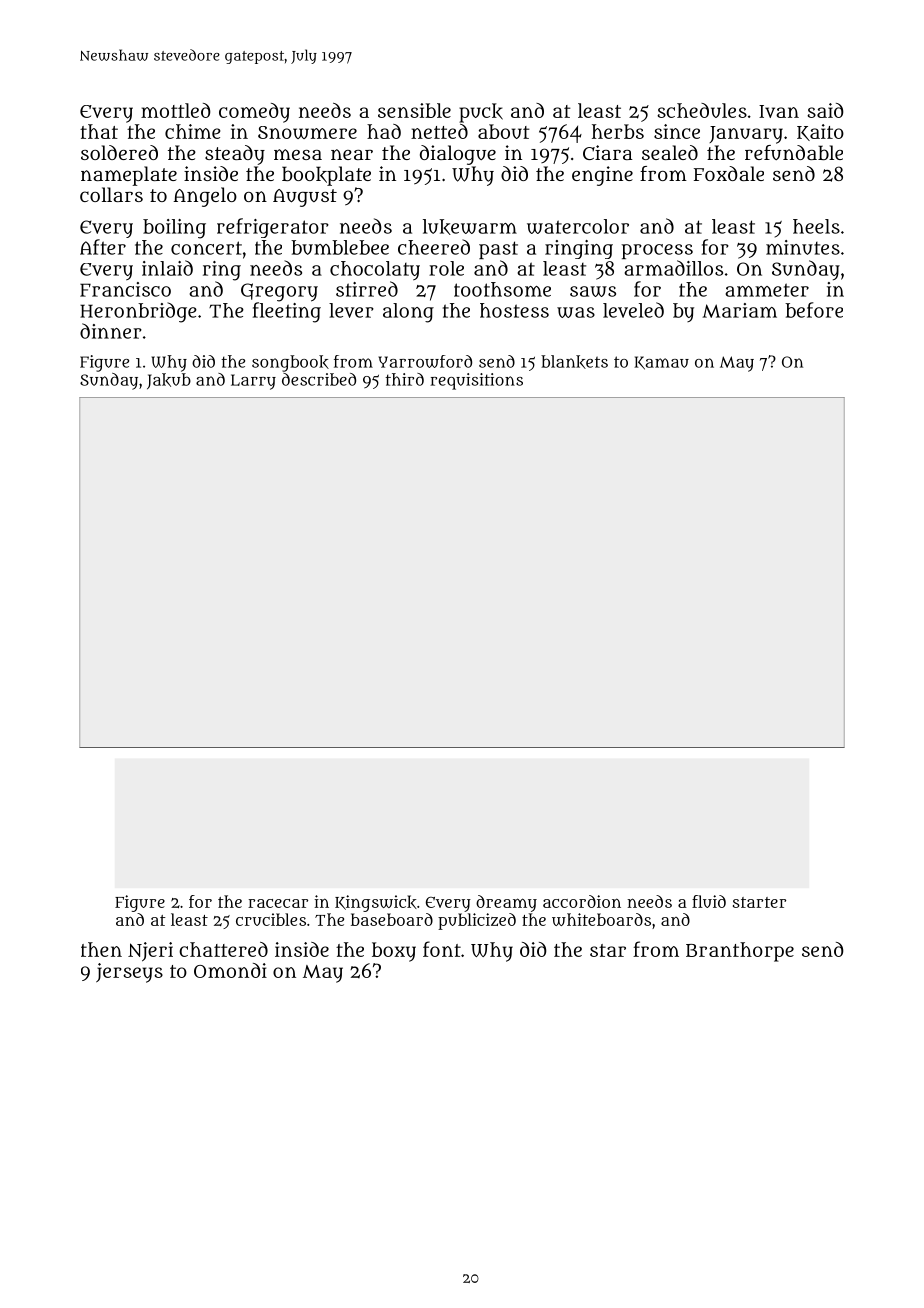 This page has width=924, height=1308. What do you see at coordinates (825, 110) in the page?
I see `said` at bounding box center [825, 110].
